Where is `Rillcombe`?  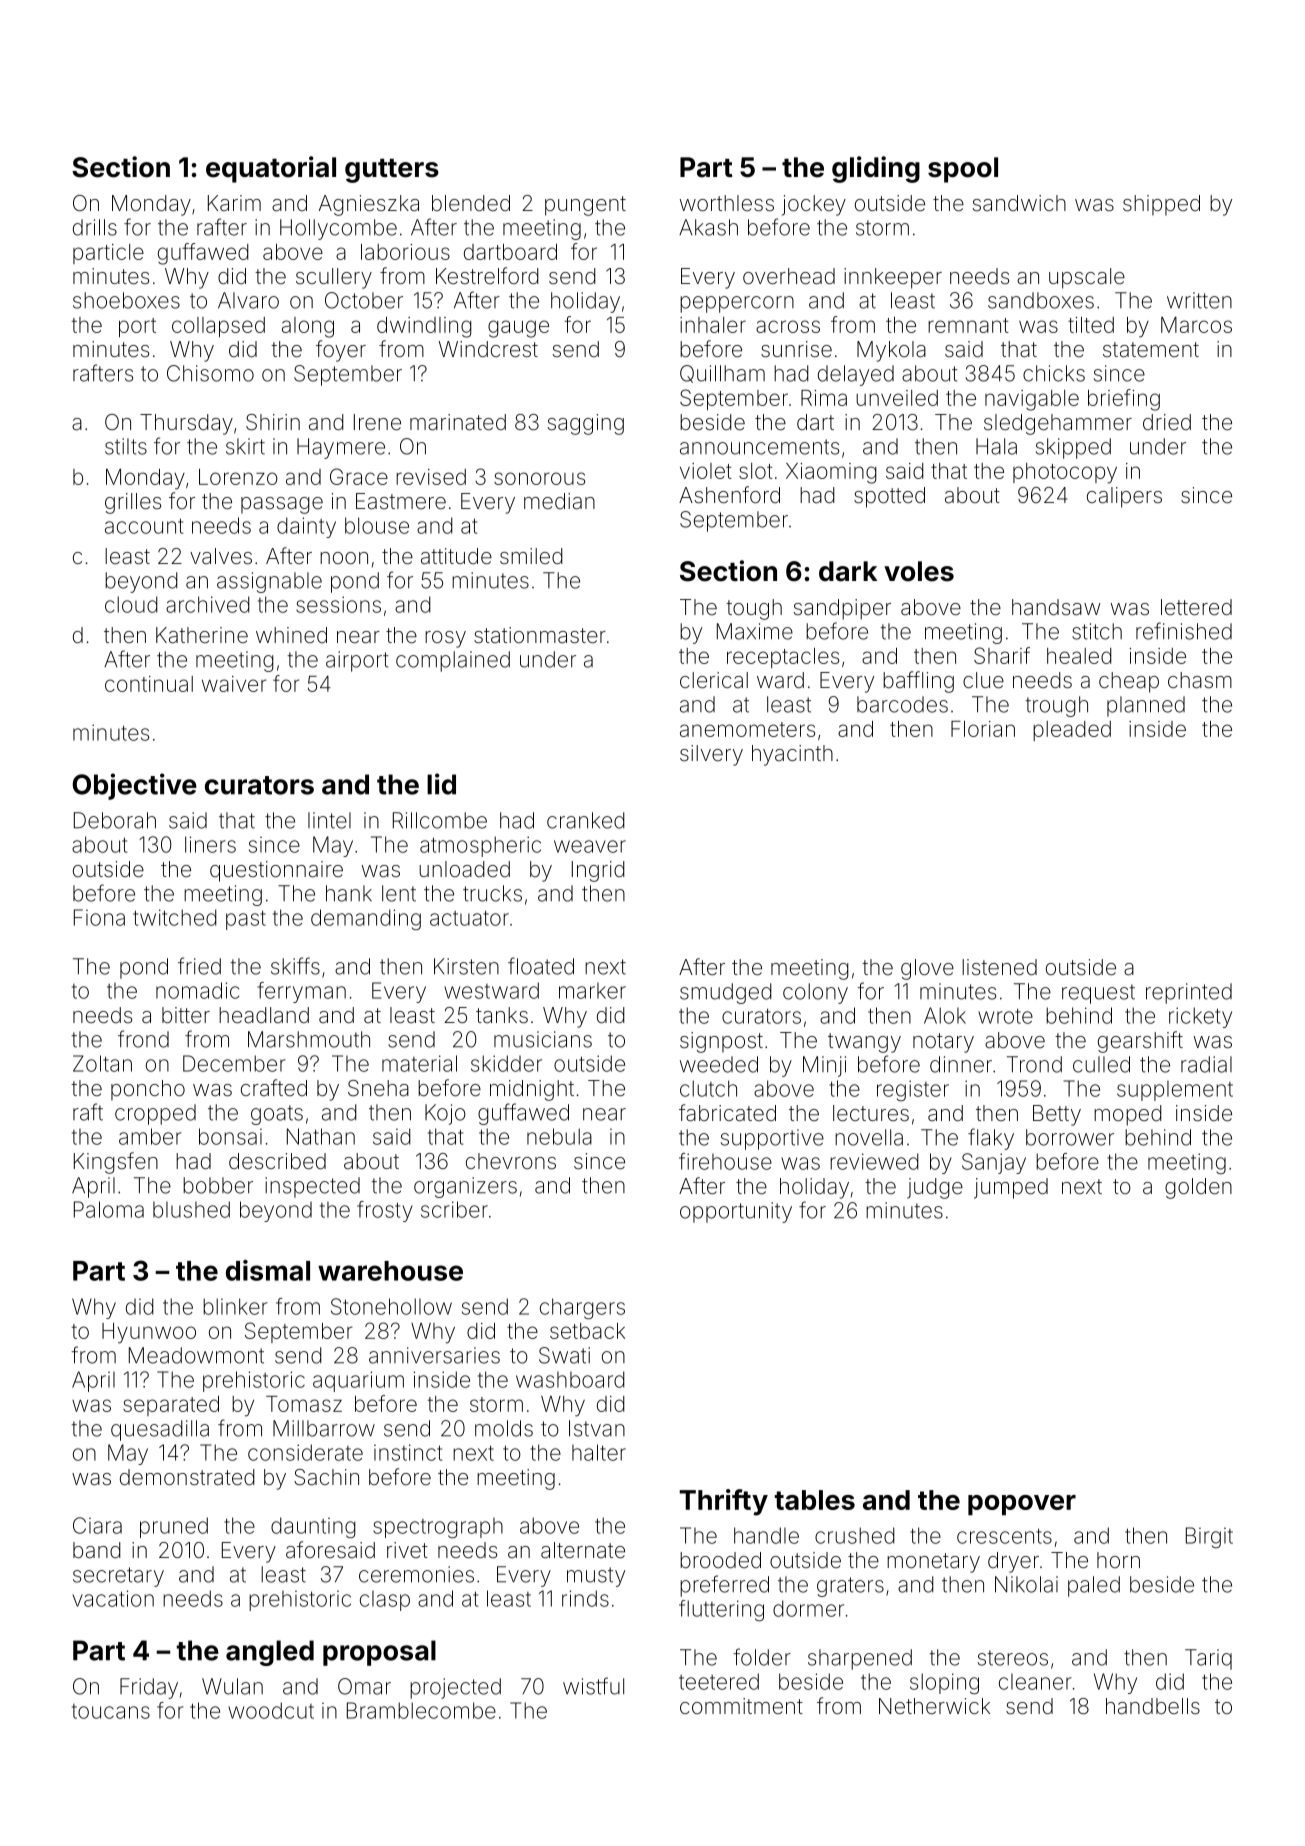
Rillcombe is located at coordinates (440, 820).
